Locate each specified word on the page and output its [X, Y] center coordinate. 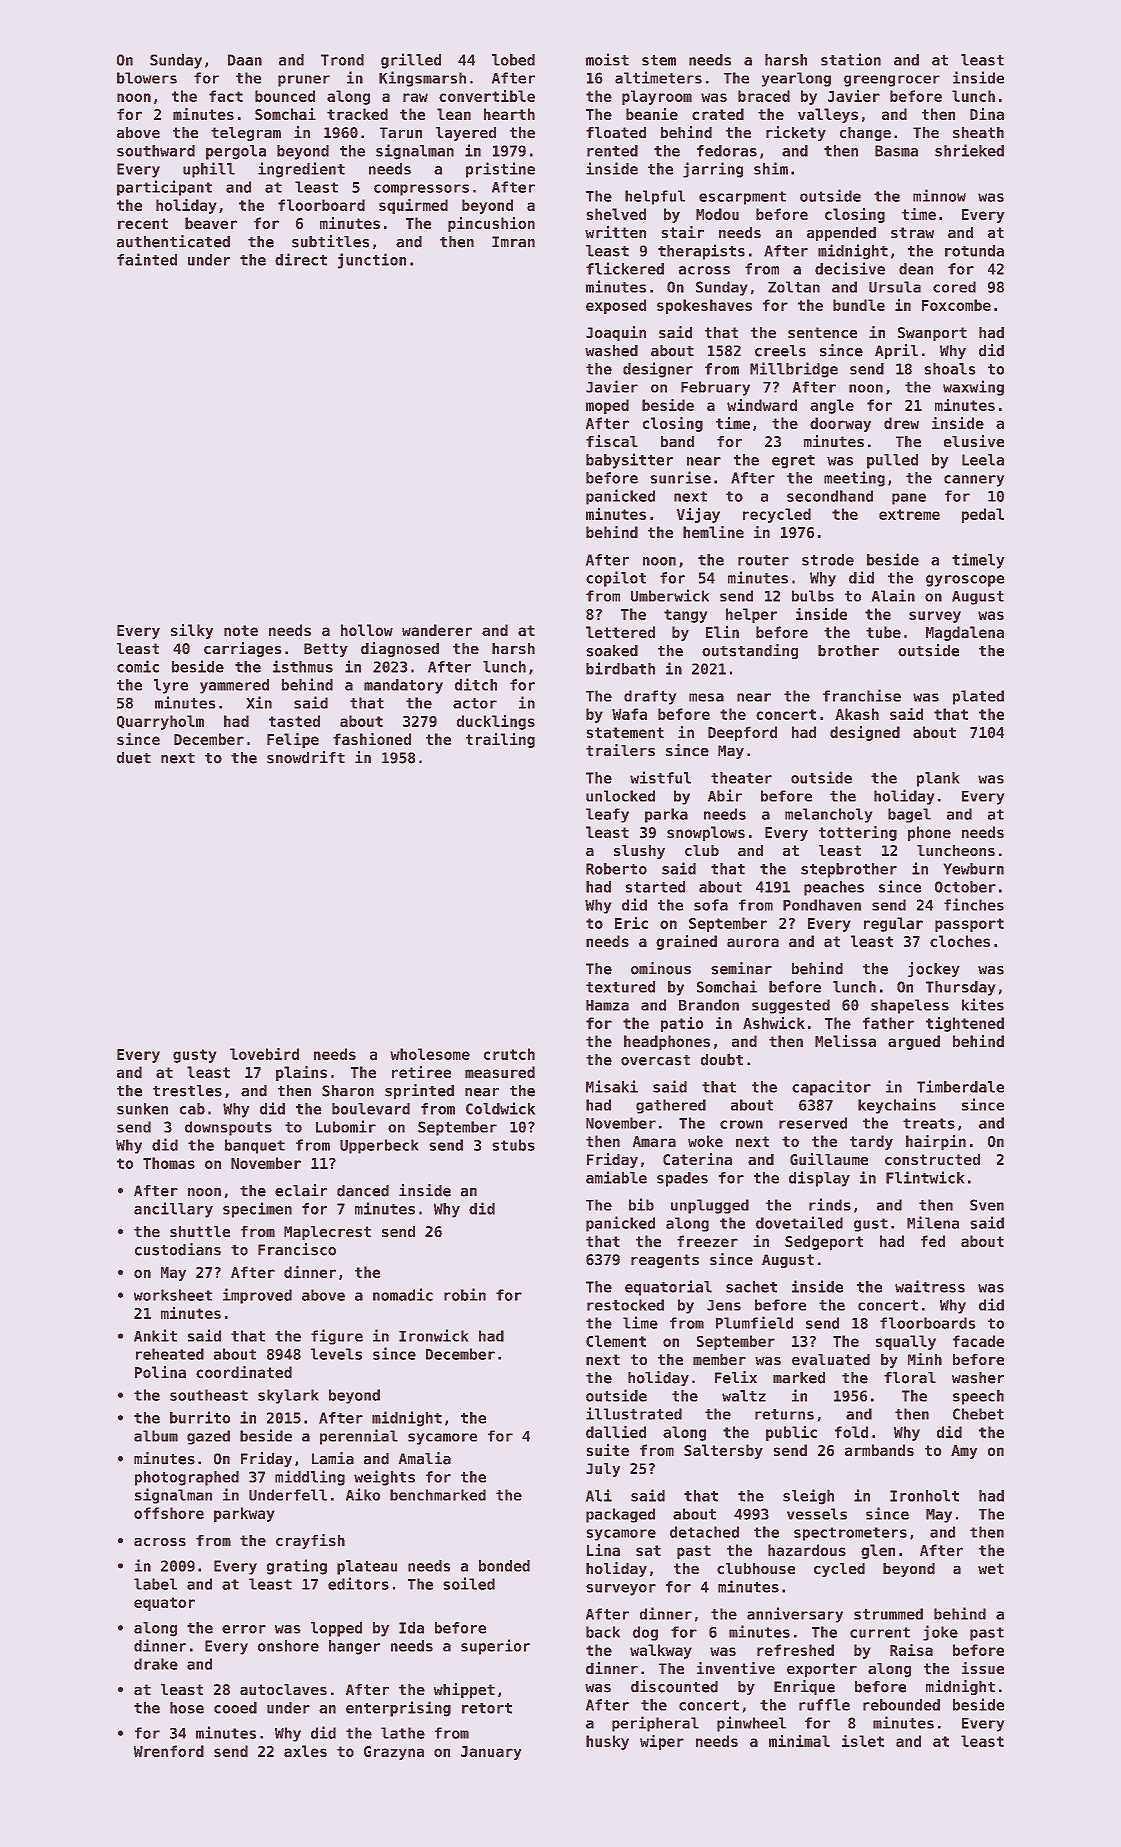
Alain [893, 595]
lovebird [264, 1054]
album [156, 1436]
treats [929, 1123]
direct [301, 259]
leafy [607, 815]
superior [495, 1647]
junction [372, 261]
